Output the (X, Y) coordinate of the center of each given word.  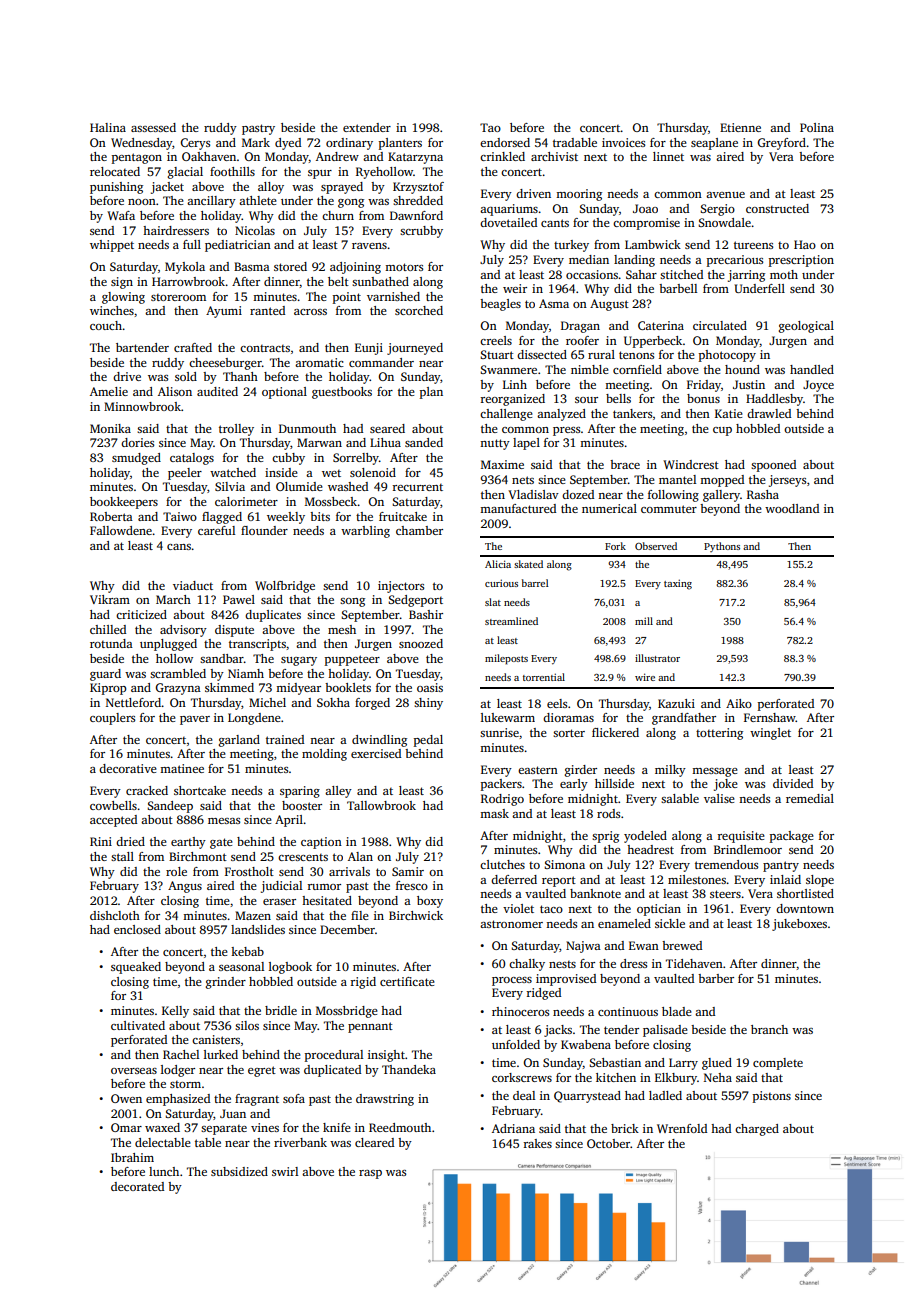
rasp (370, 1174)
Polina (817, 127)
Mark (256, 142)
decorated (137, 1186)
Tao (490, 127)
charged (757, 1130)
